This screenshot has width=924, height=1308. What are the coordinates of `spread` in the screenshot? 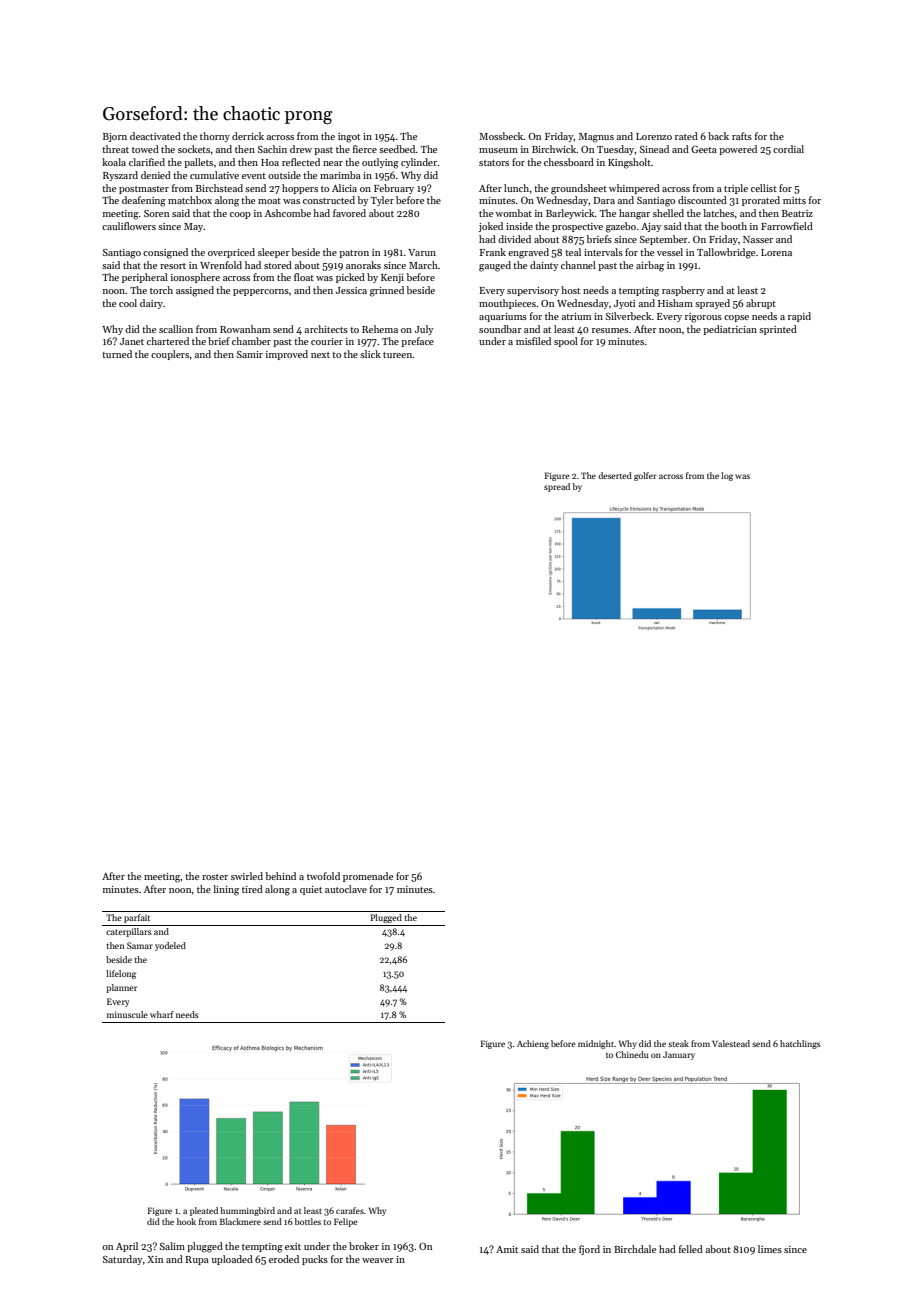 It's located at (557, 487).
